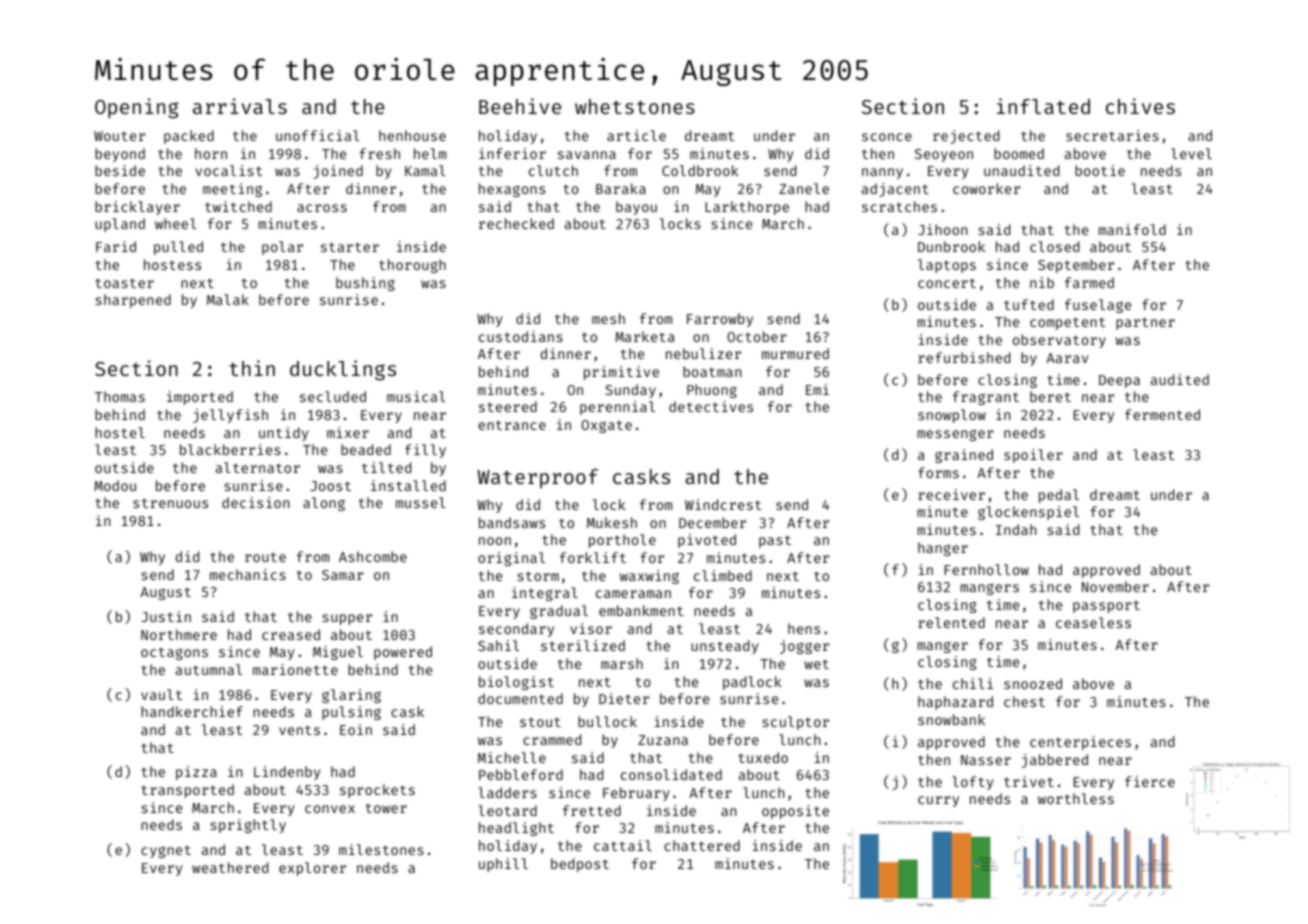 The image size is (1308, 924). Describe the element at coordinates (580, 865) in the screenshot. I see `bedpost` at that location.
